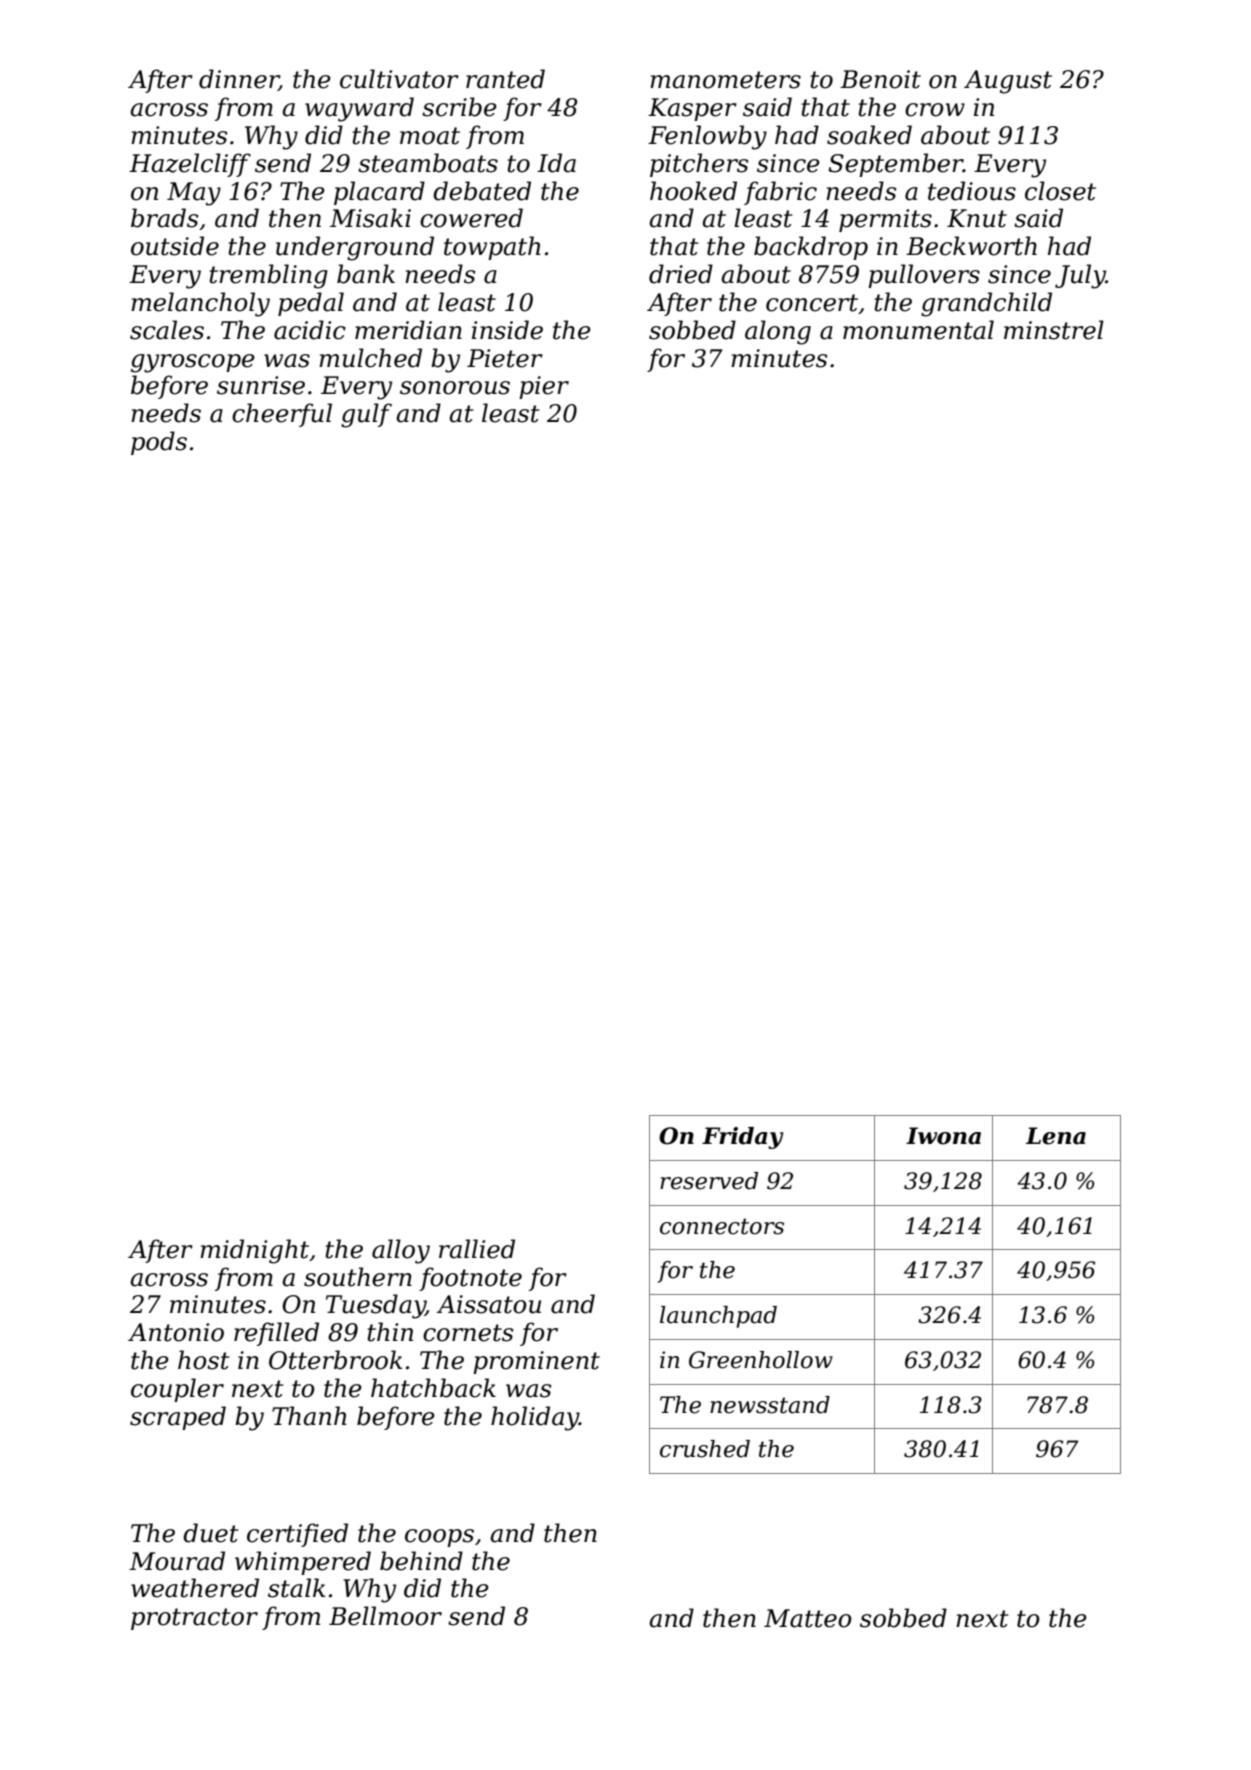  I want to click on Knut, so click(977, 218).
